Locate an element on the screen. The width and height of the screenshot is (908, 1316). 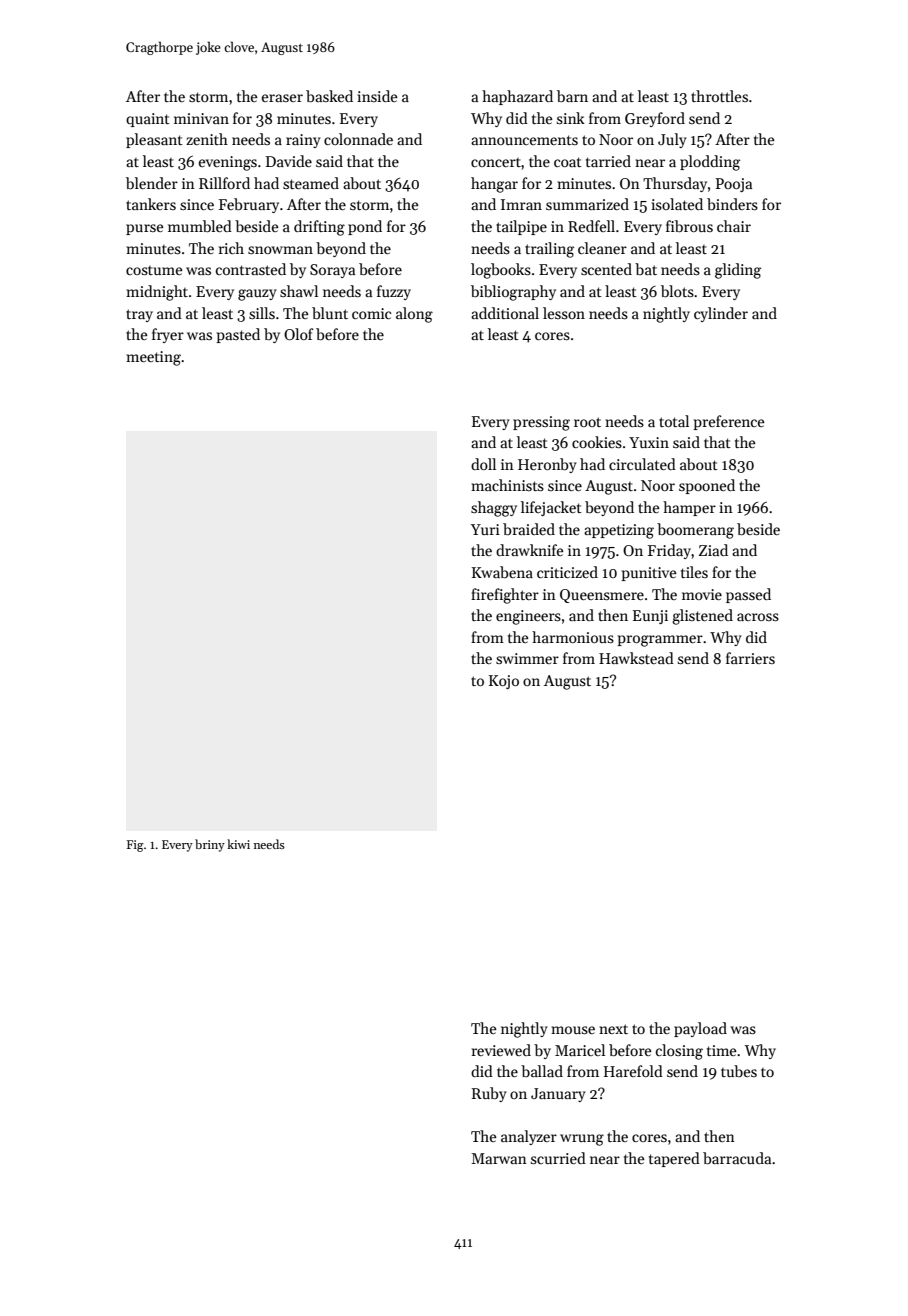
circulated is located at coordinates (642, 464).
